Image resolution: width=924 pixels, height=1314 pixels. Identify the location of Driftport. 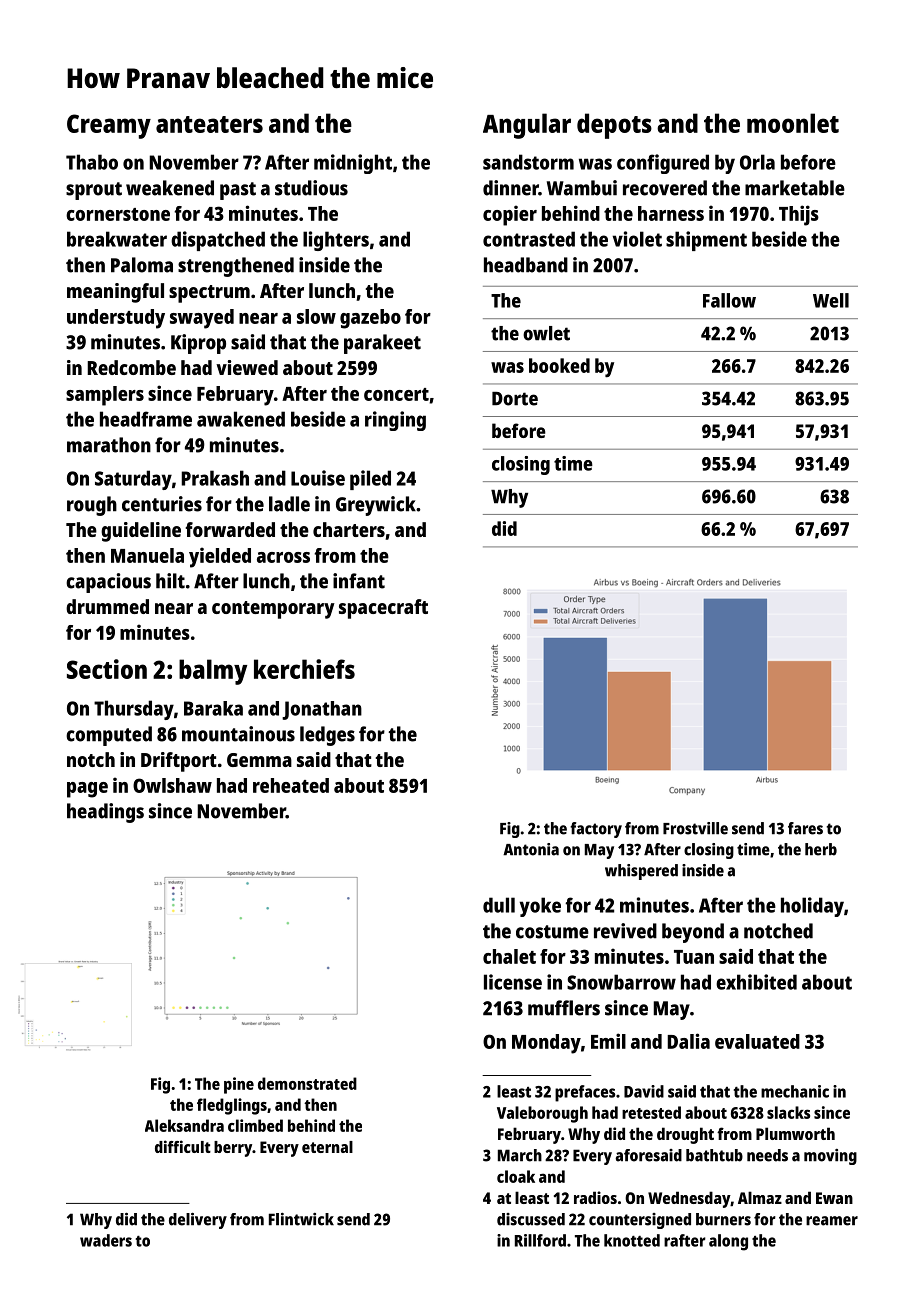
(179, 762).
